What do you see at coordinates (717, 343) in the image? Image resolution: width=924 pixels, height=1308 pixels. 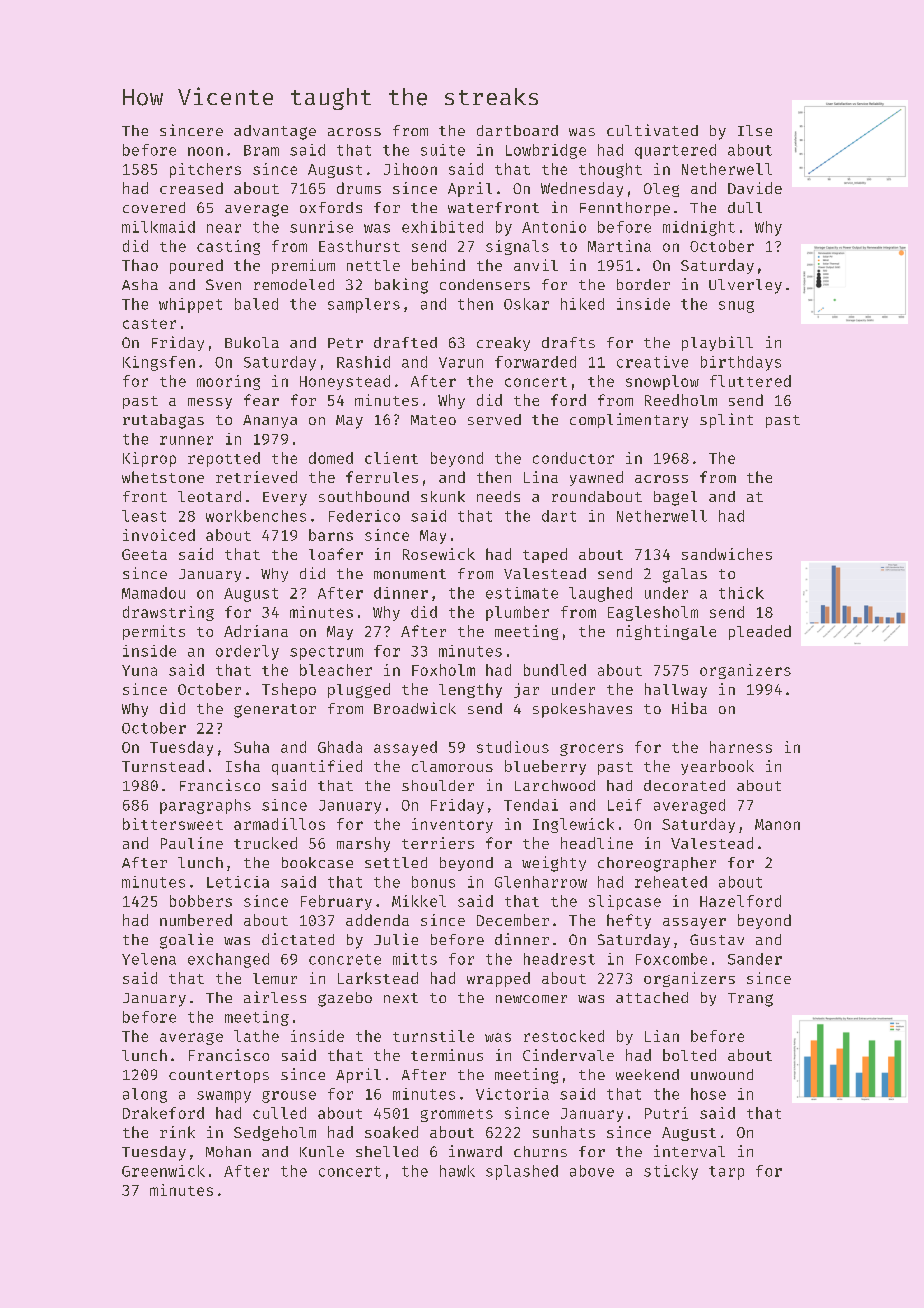 I see `playbill` at bounding box center [717, 343].
